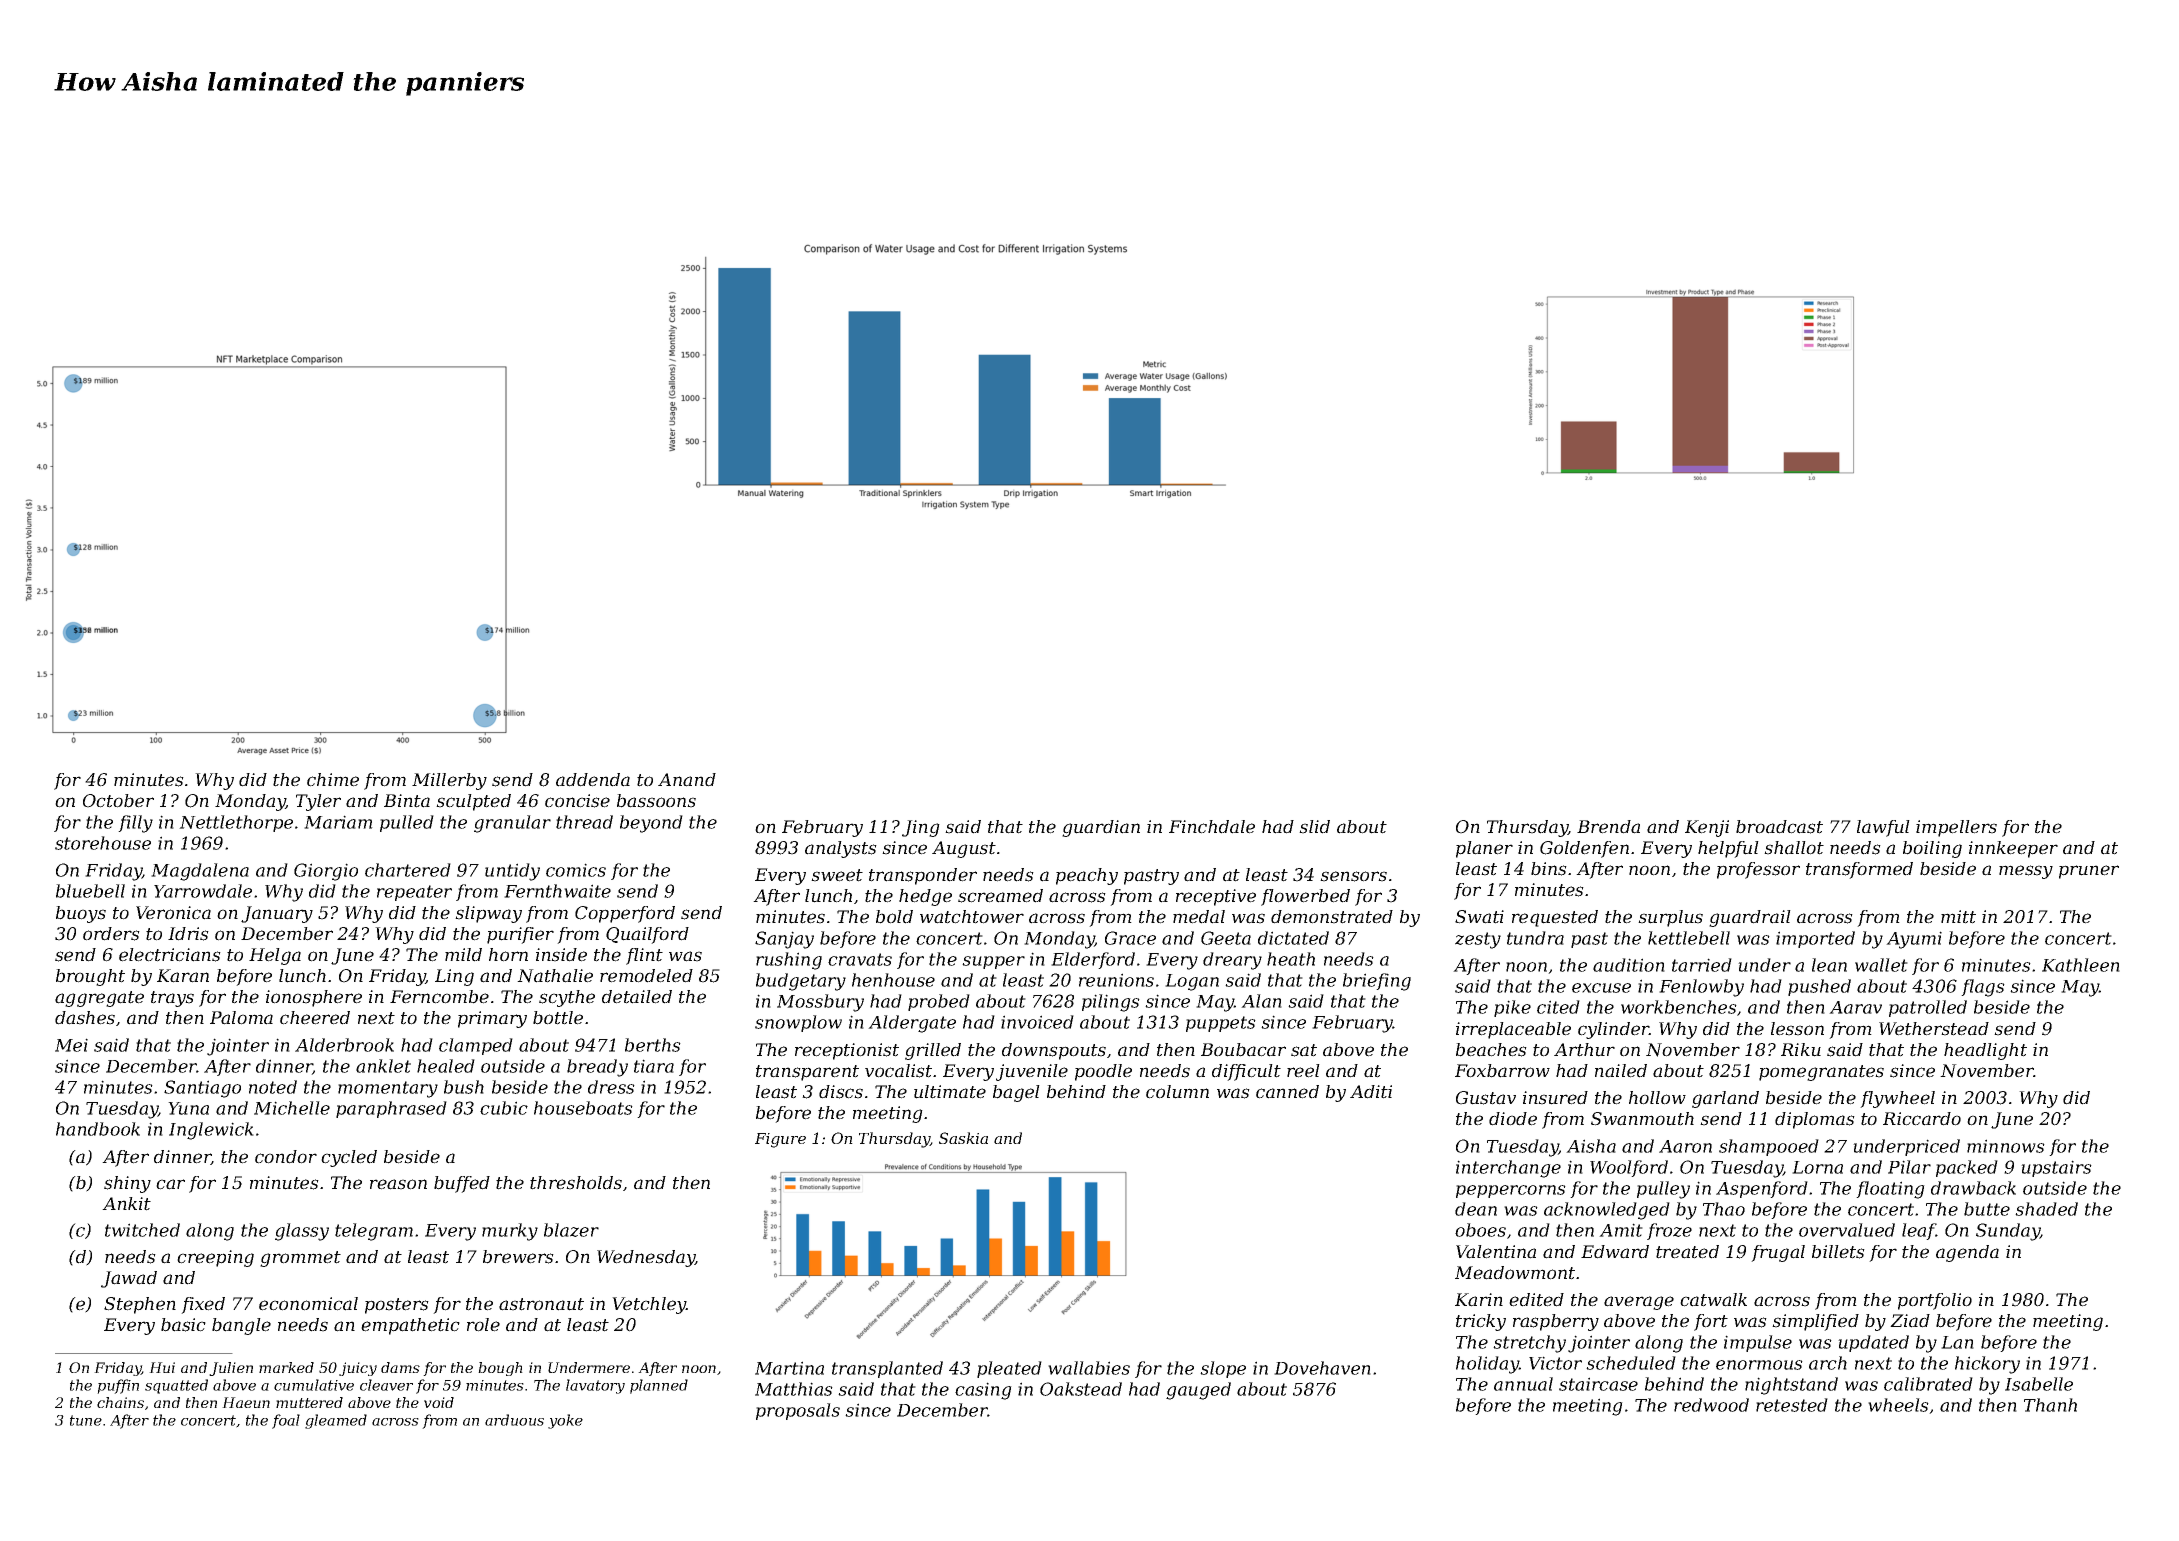 The image size is (2179, 1541). Describe the element at coordinates (798, 1411) in the document. I see `proposals` at that location.
